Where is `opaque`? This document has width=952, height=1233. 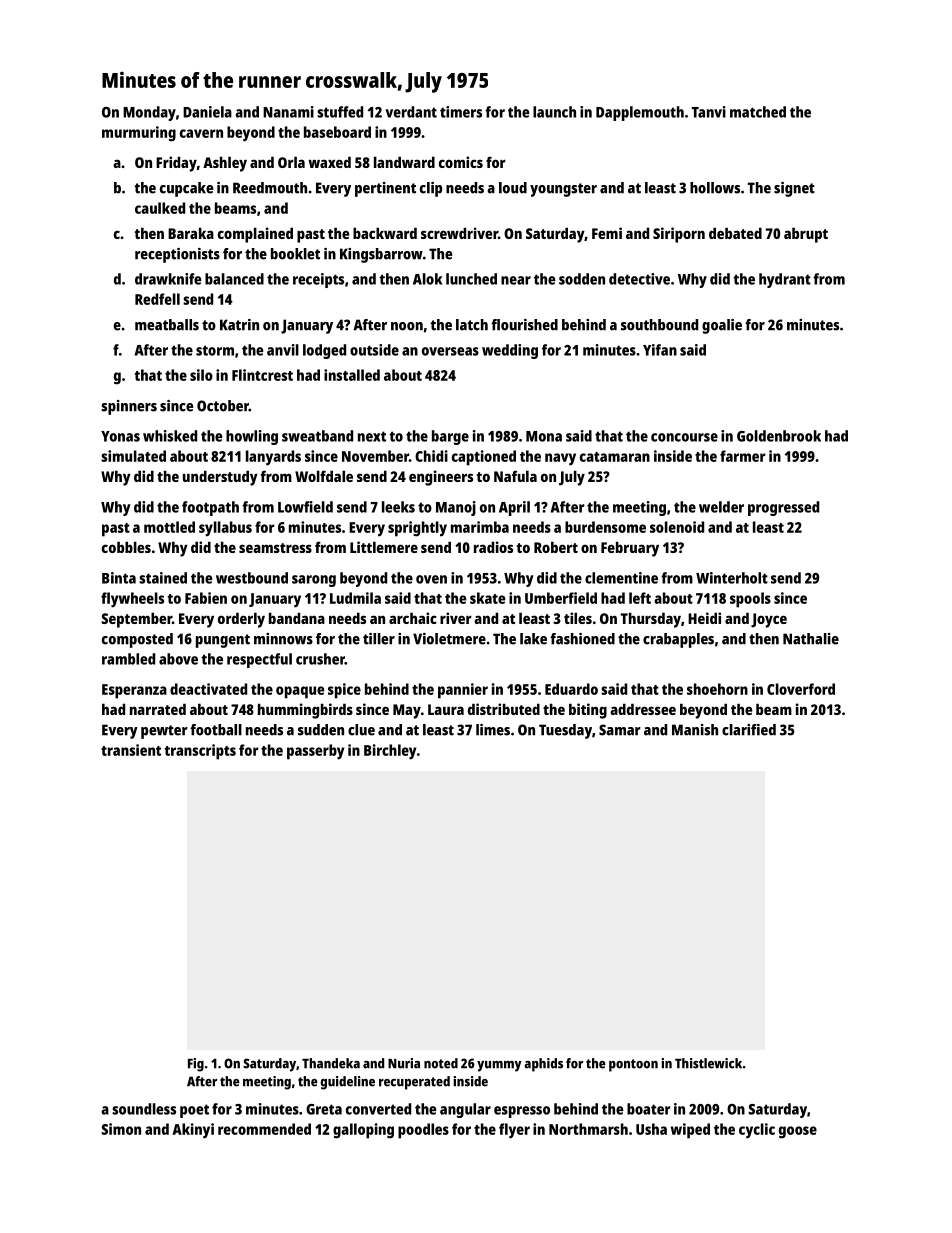
opaque is located at coordinates (300, 692).
